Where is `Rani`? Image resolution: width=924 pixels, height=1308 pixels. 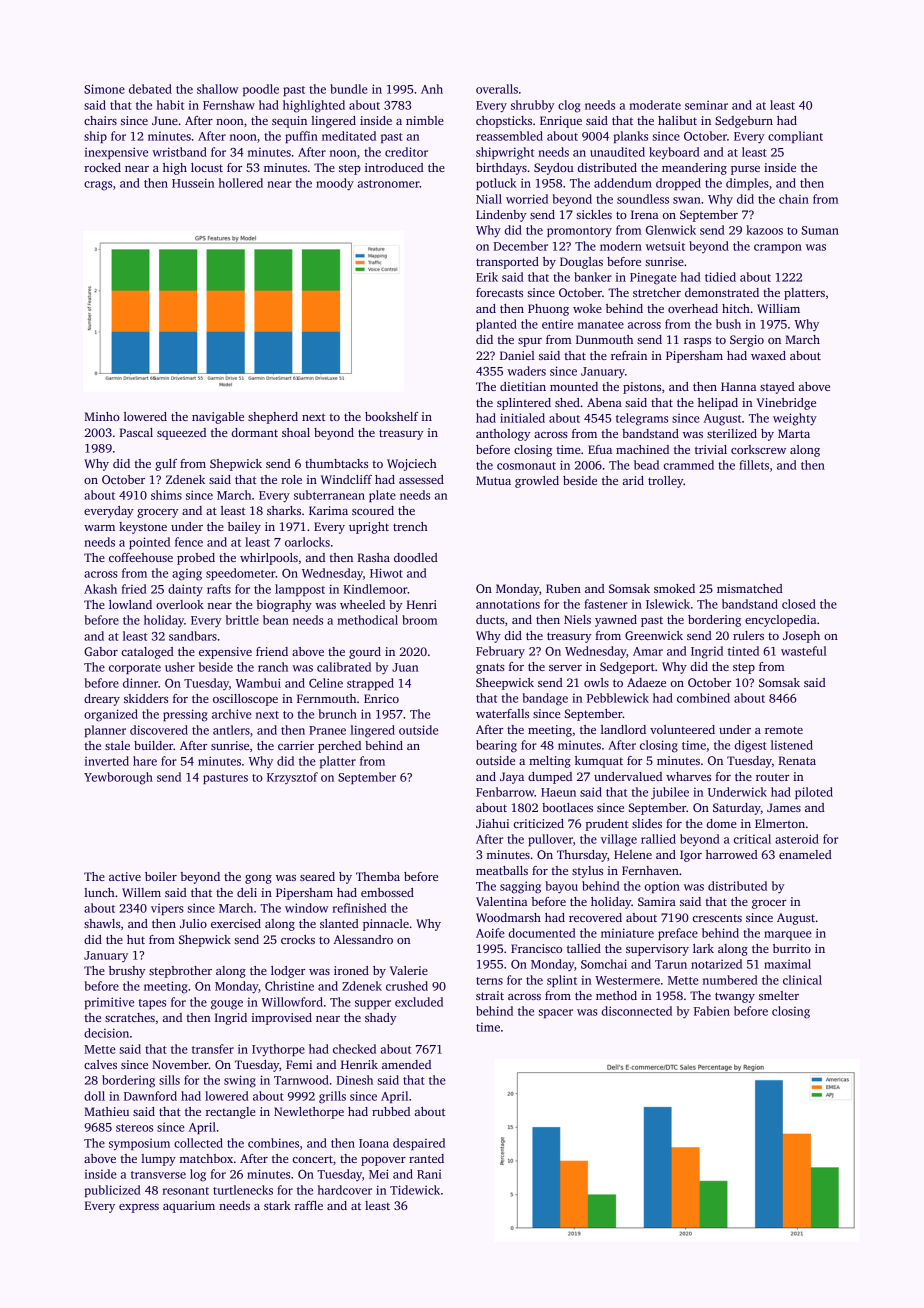 Rani is located at coordinates (429, 1174).
